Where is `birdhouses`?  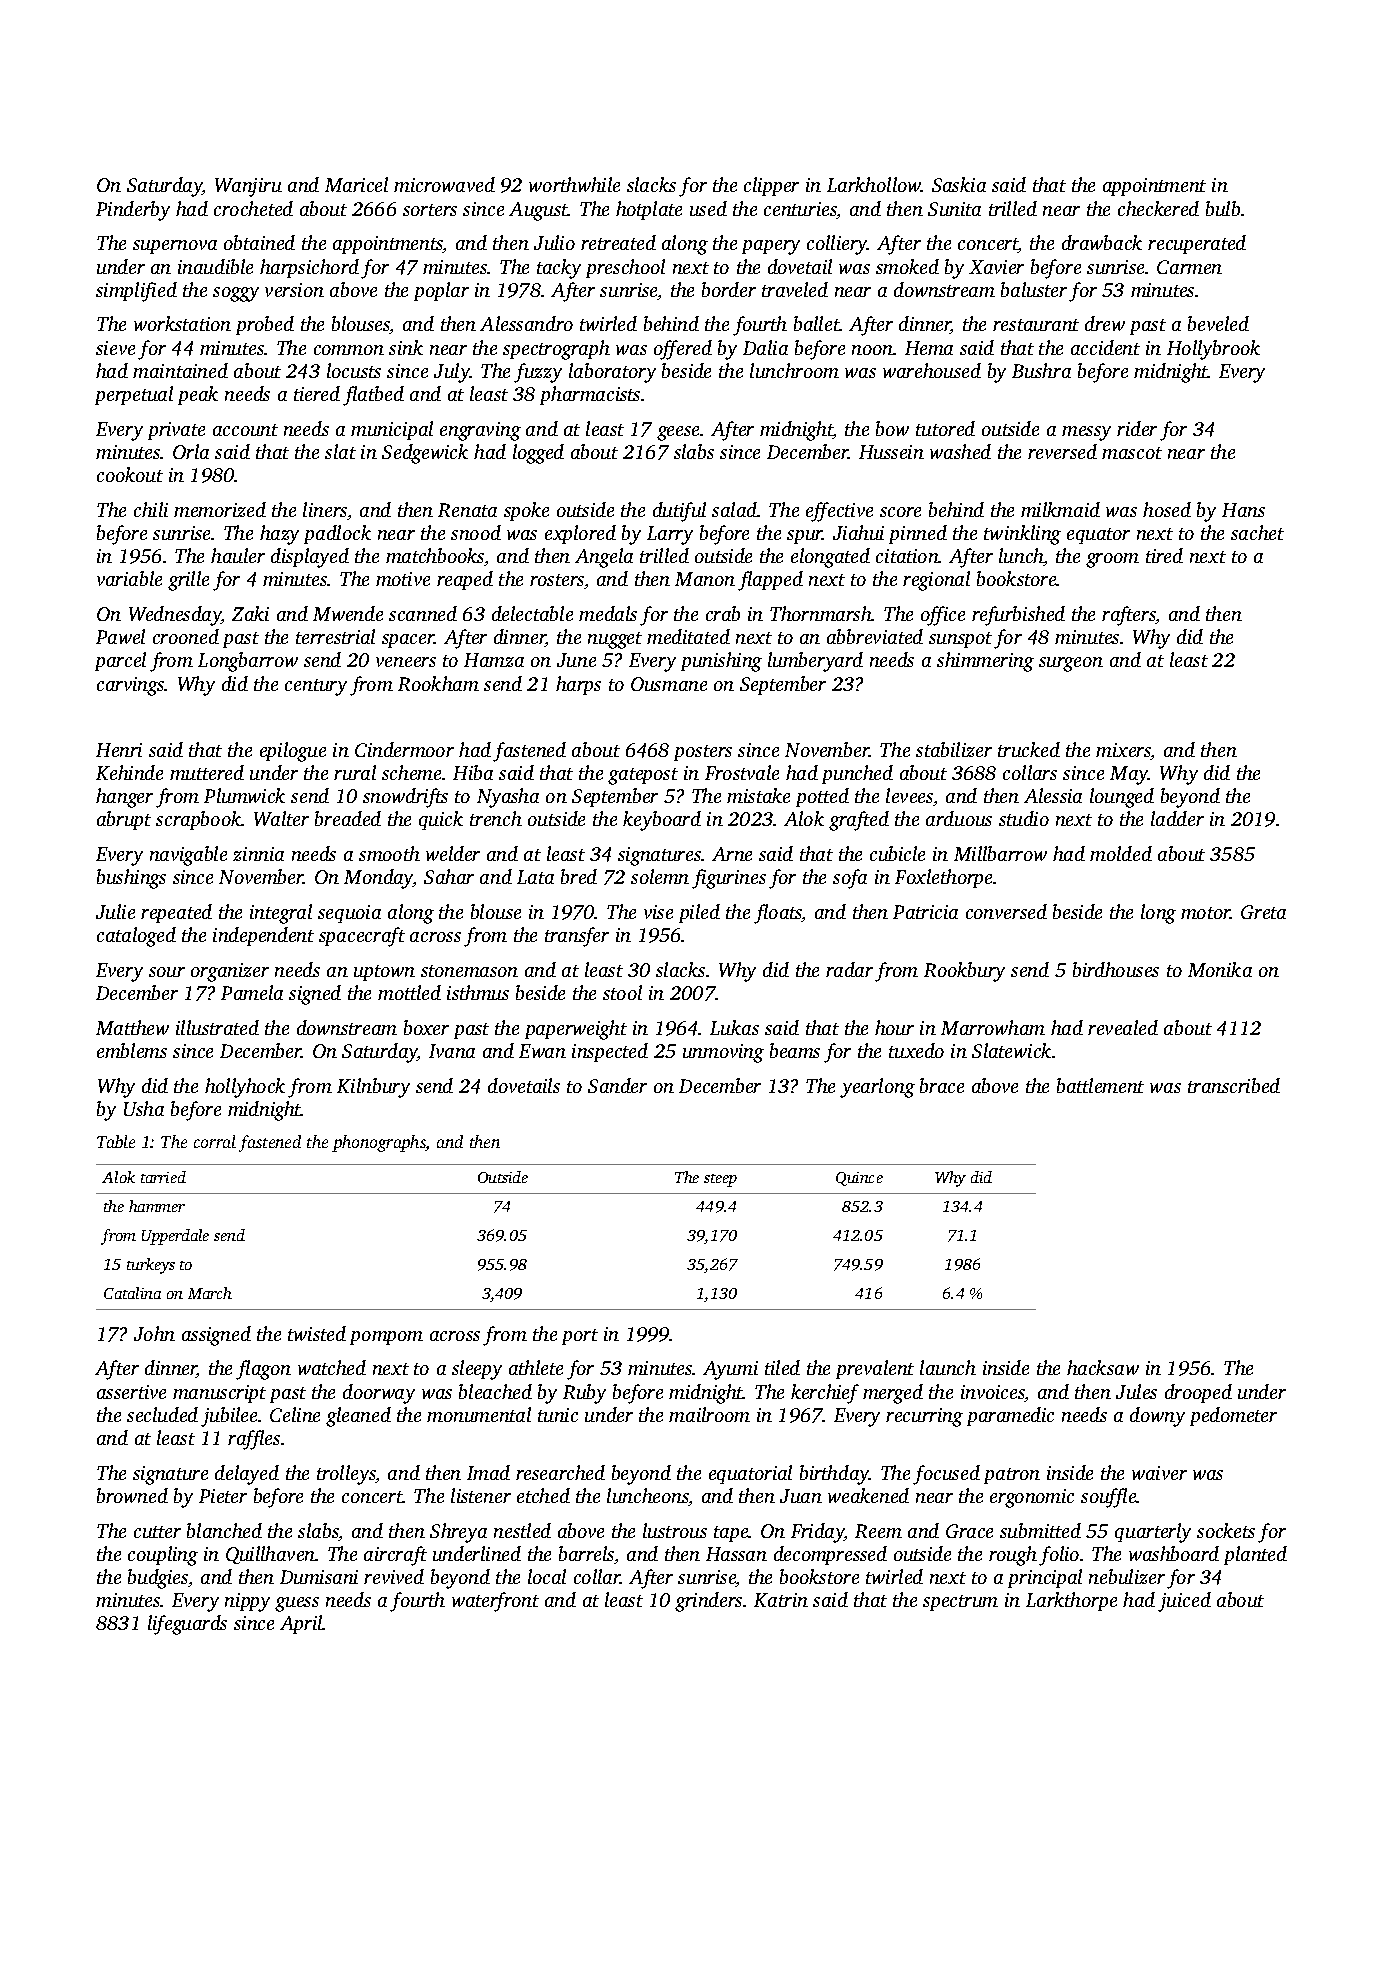
birdhouses is located at coordinates (1116, 969).
